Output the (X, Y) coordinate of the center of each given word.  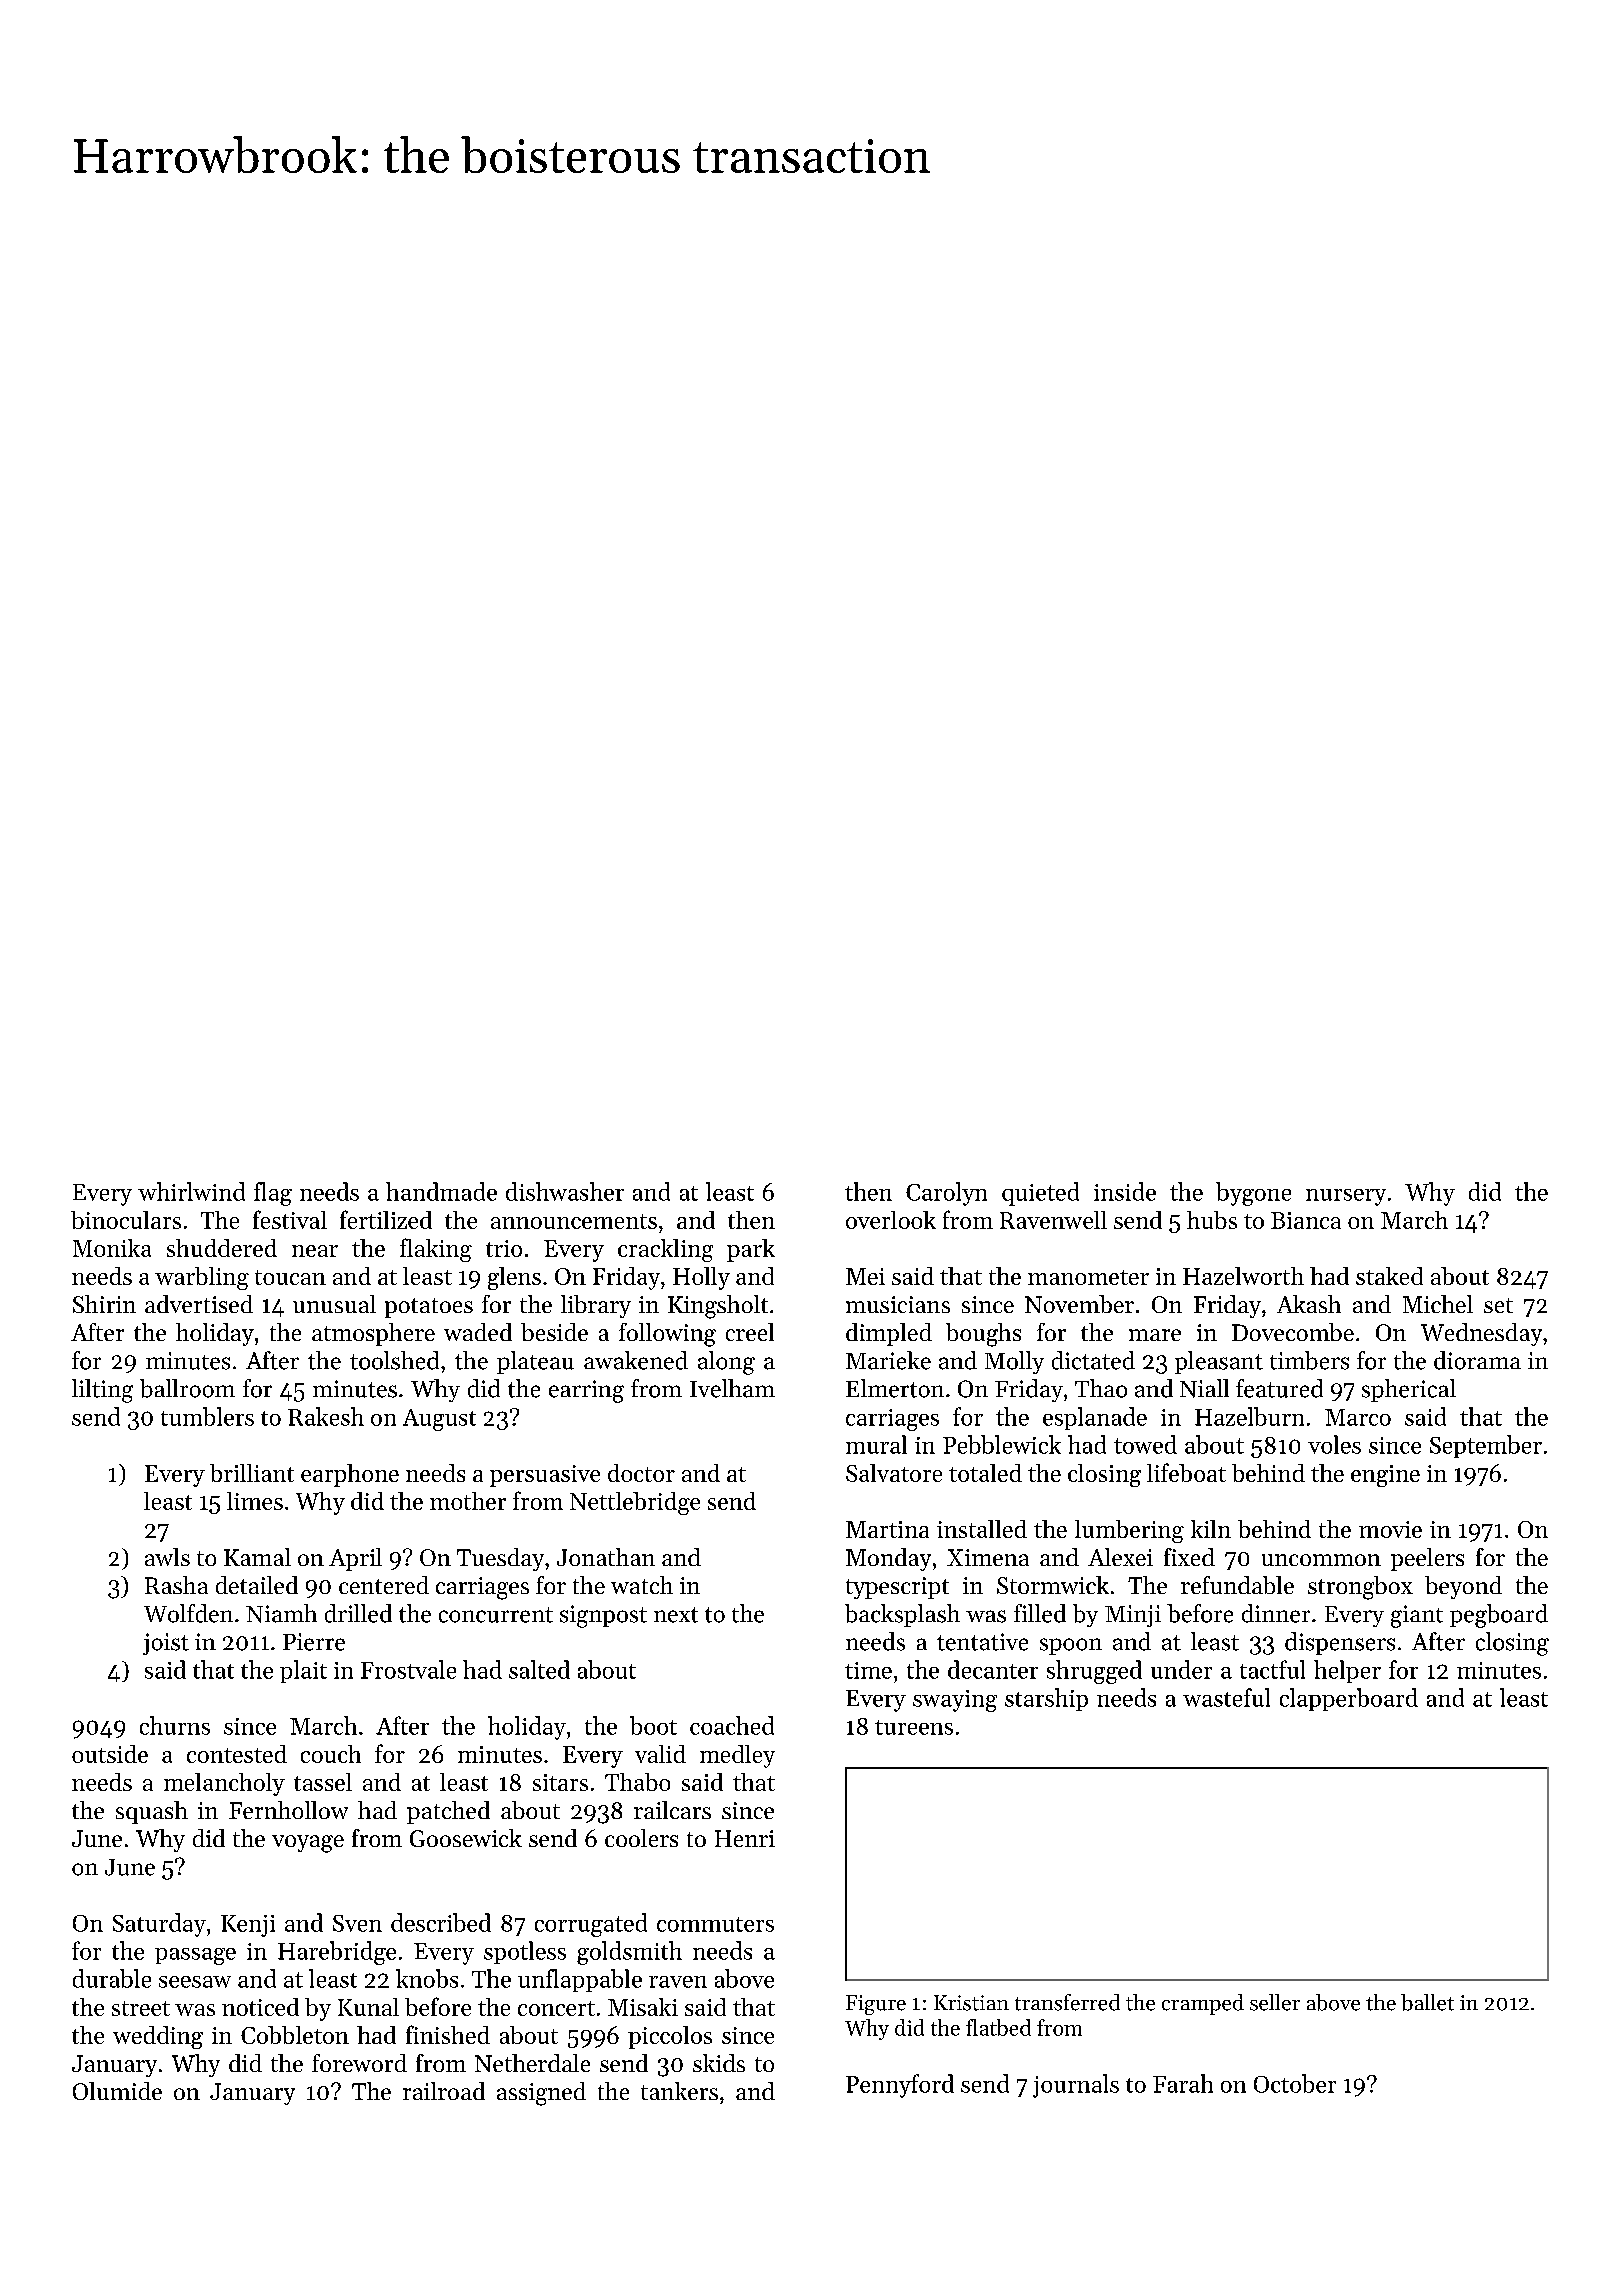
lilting (102, 1391)
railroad (444, 2091)
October (1295, 2083)
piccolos (670, 2037)
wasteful (1226, 1697)
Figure (876, 2005)
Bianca (1306, 1220)
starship (1046, 1699)
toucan (290, 1277)
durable (112, 1978)
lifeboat (1186, 1472)
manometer (1088, 1277)
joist (166, 1644)
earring (586, 1391)
